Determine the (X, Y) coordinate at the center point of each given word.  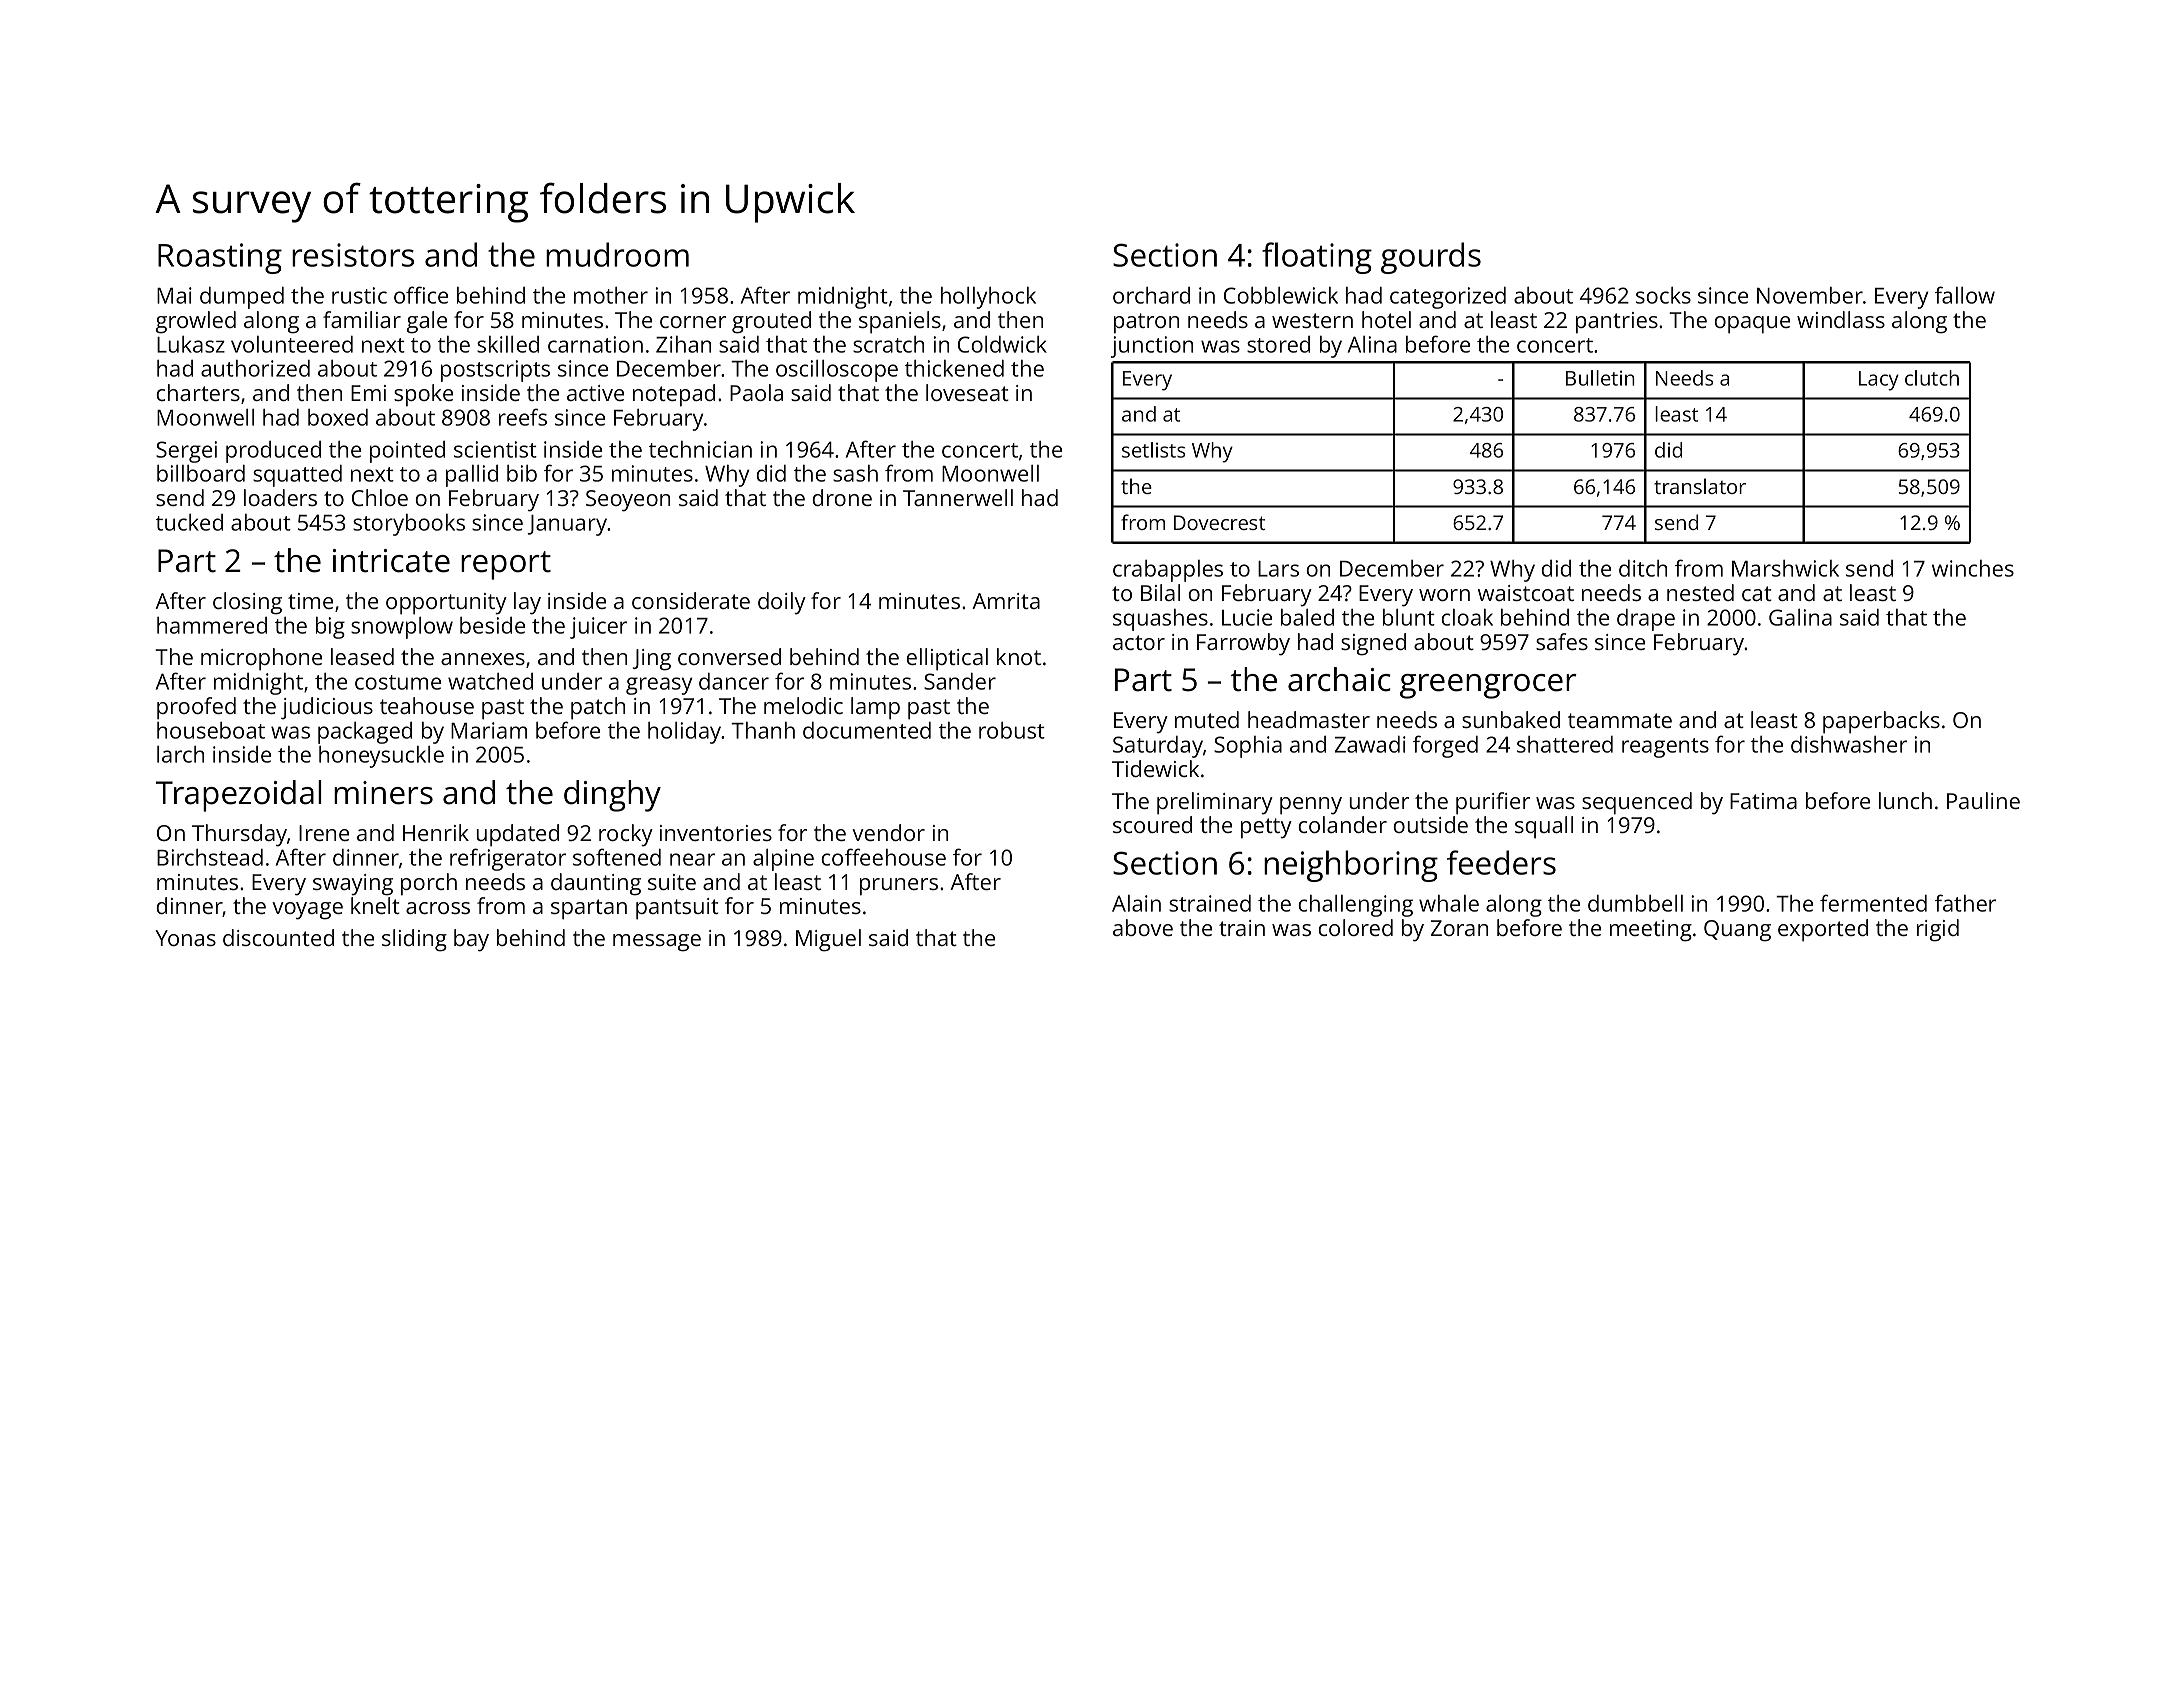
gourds (1431, 258)
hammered (212, 625)
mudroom (617, 254)
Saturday (1158, 747)
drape (1646, 620)
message (657, 943)
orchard (1151, 295)
